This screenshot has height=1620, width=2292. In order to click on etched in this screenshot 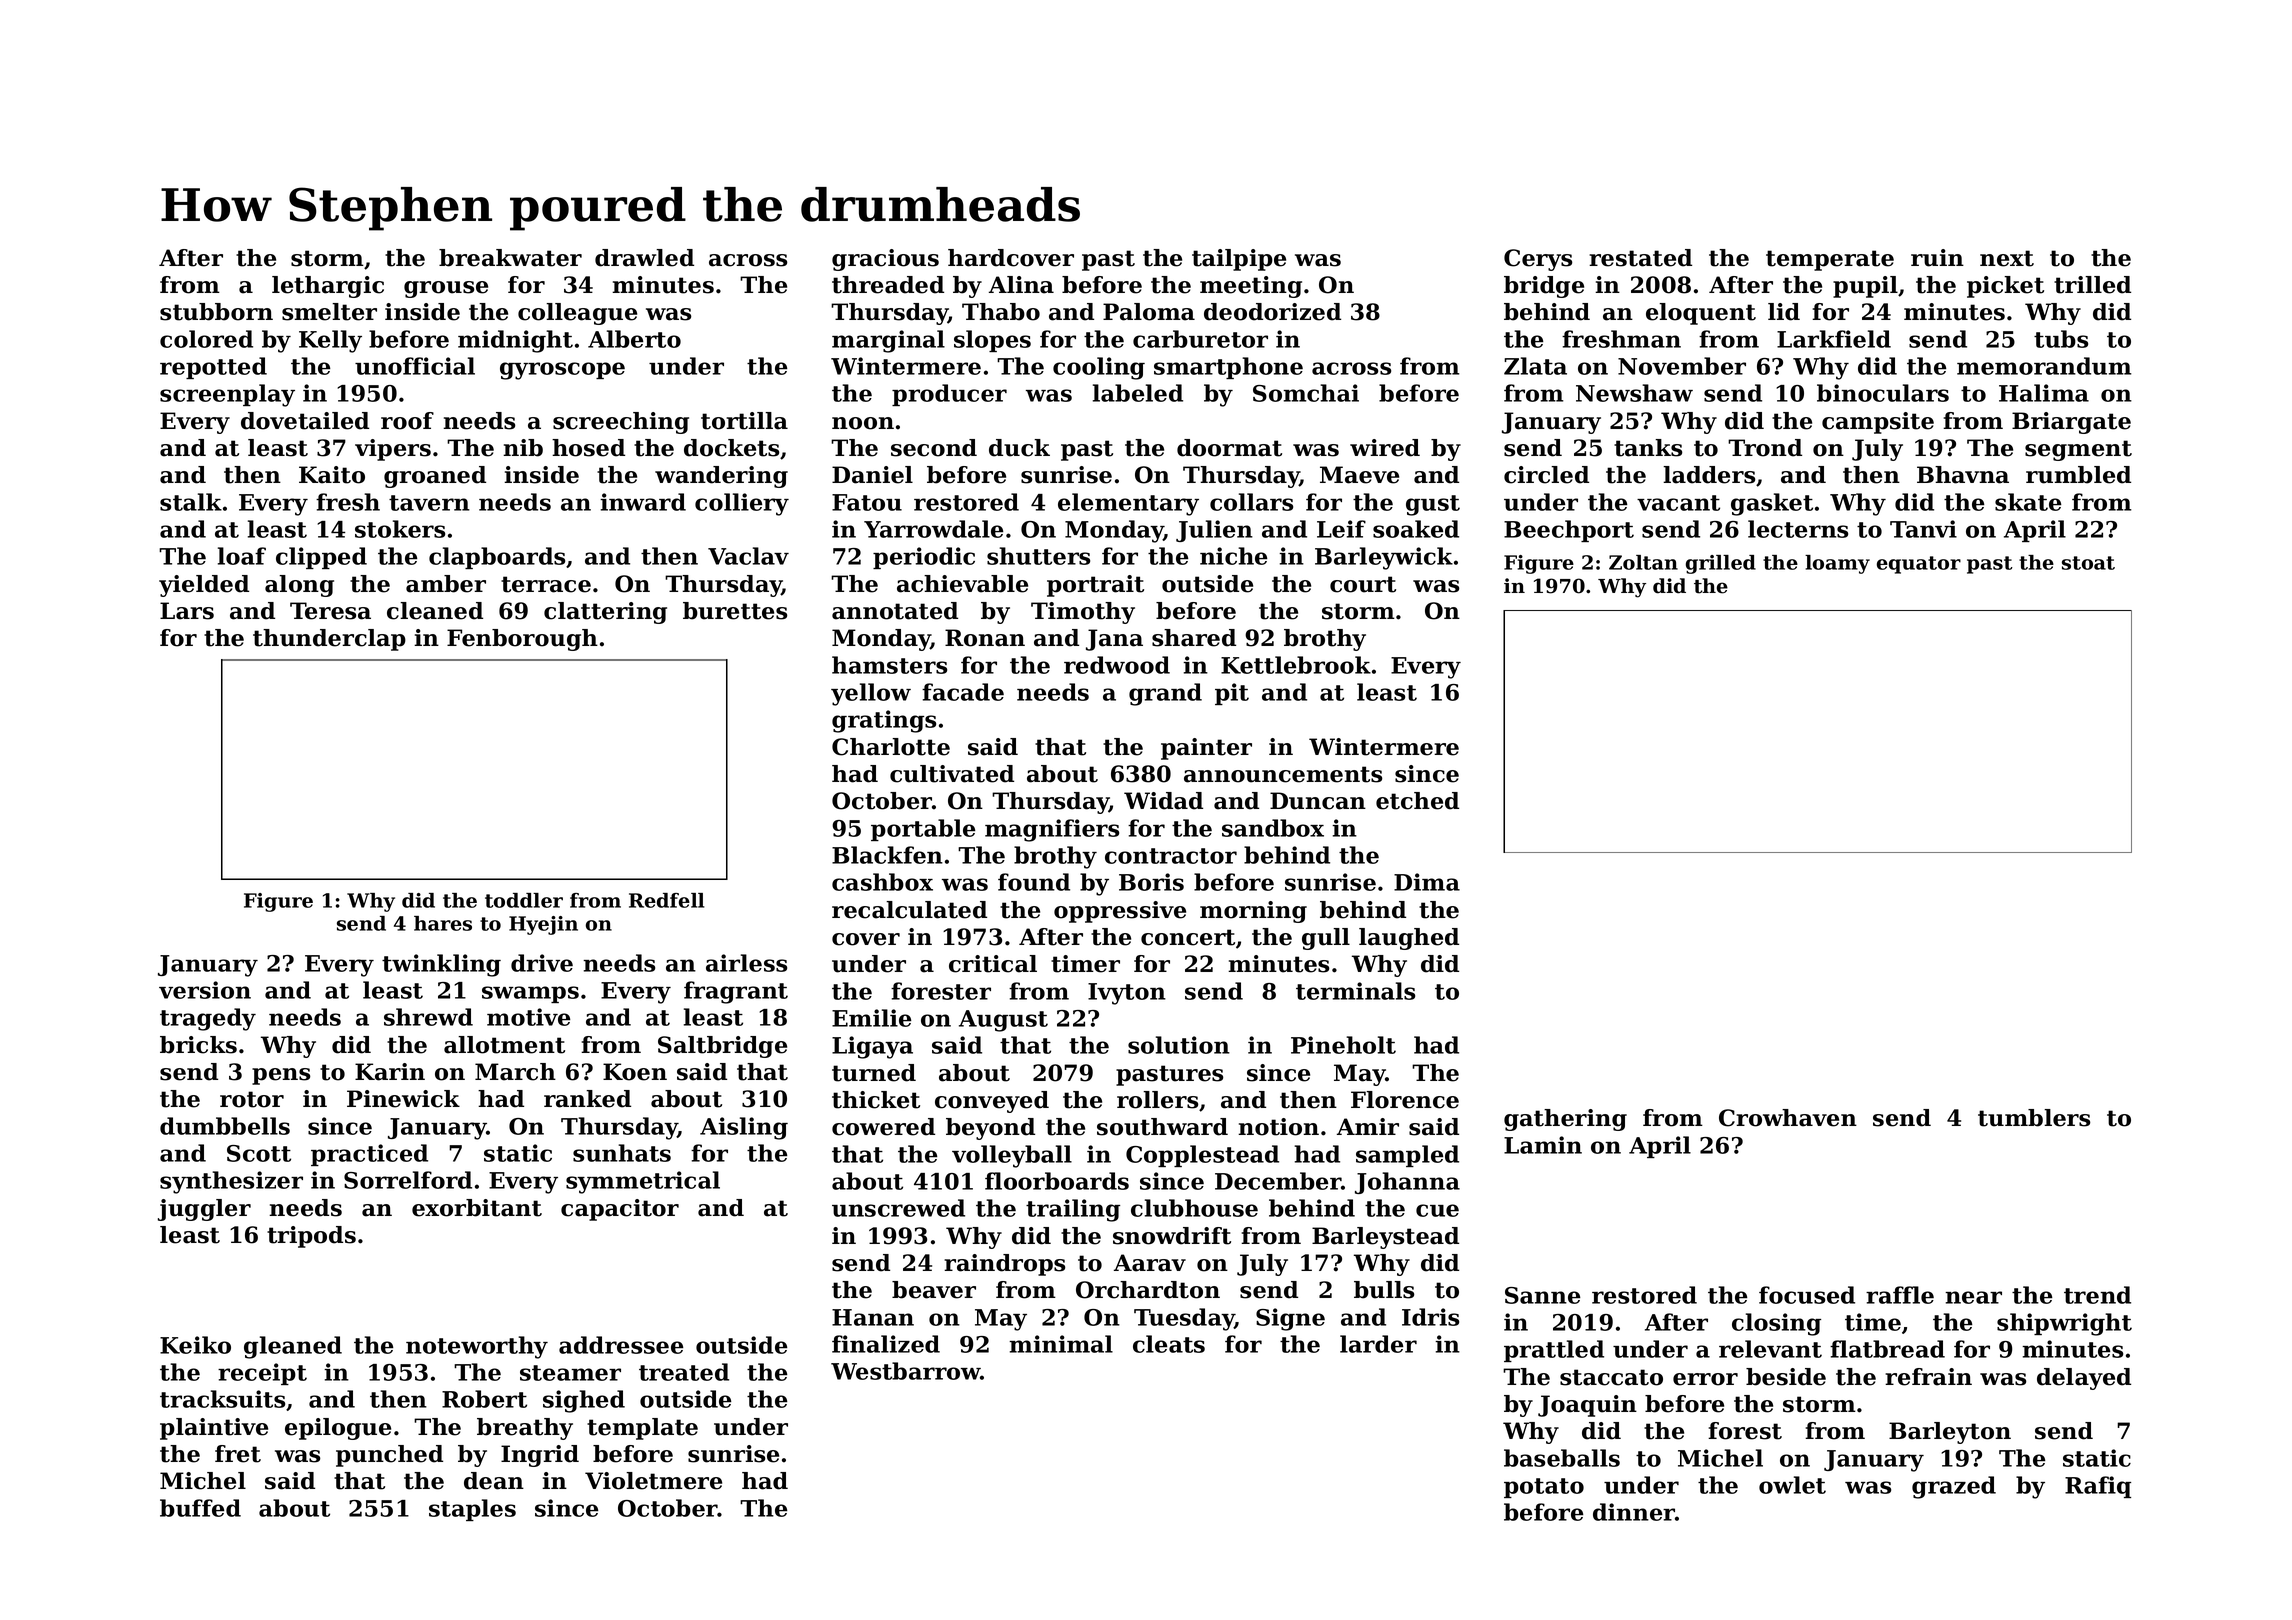, I will do `click(1417, 801)`.
